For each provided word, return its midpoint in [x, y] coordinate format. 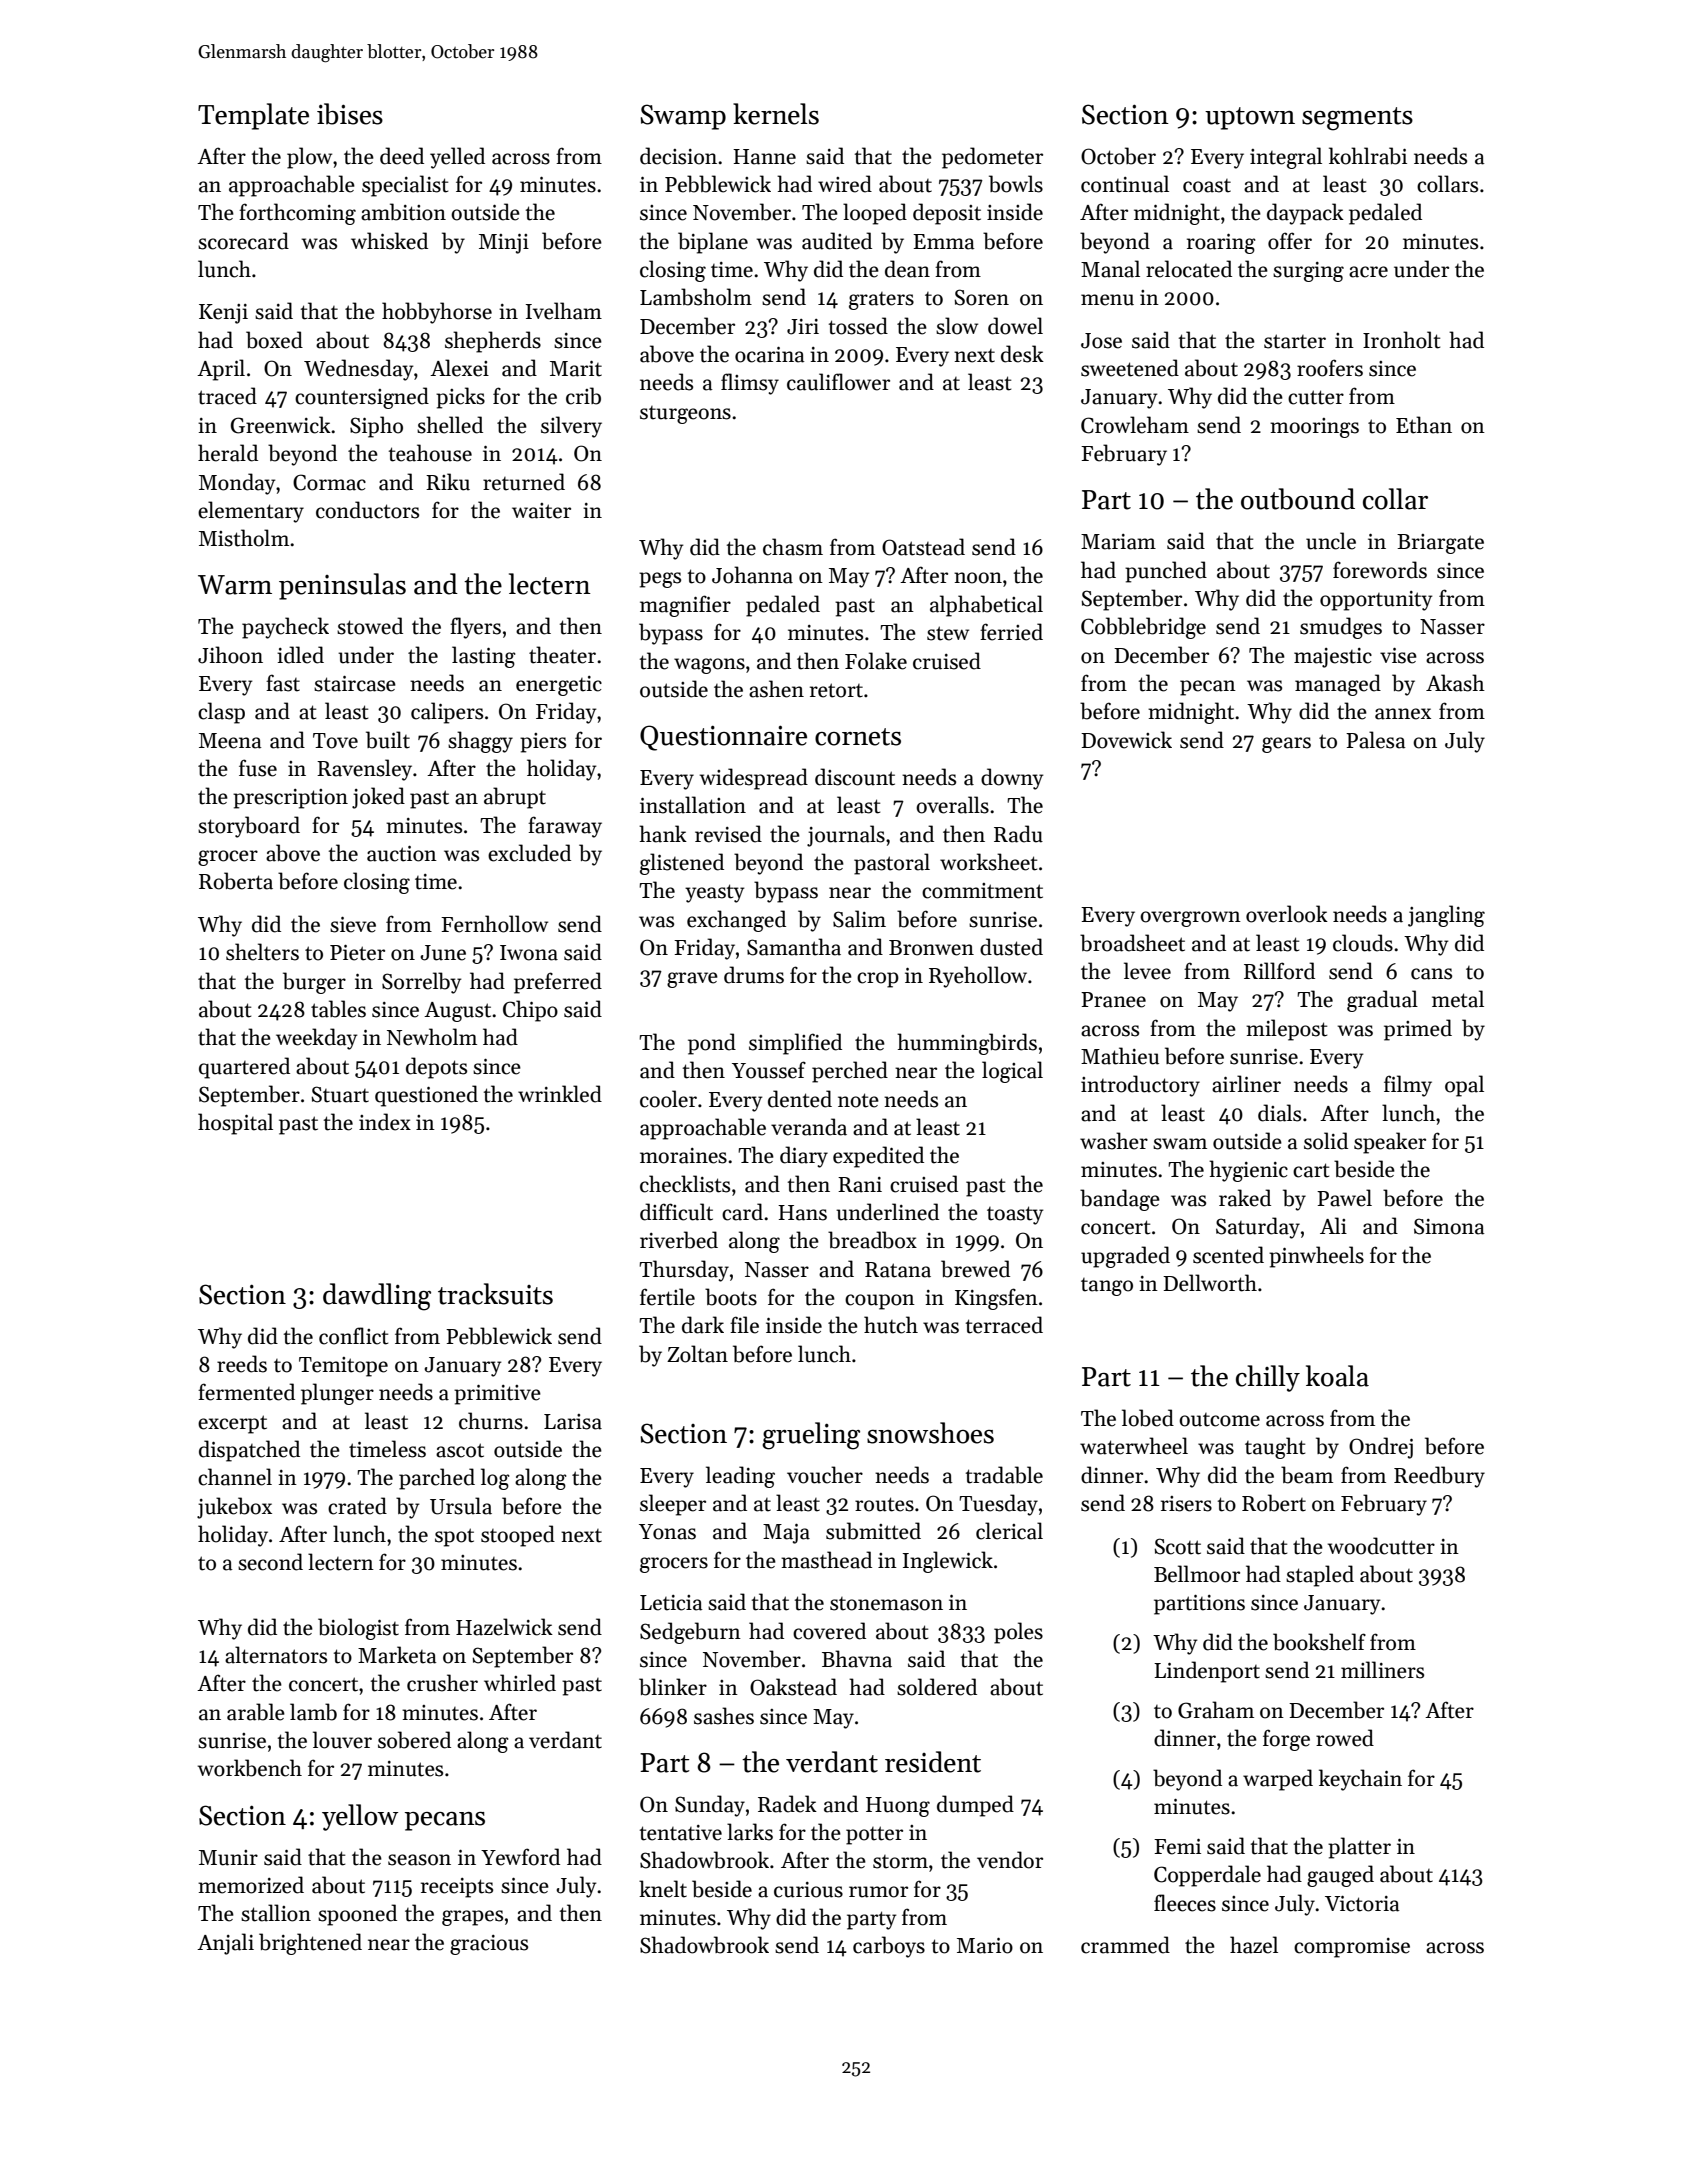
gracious [489, 1945]
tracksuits [495, 1294]
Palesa [1376, 740]
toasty [1015, 1215]
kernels [776, 114]
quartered [244, 1068]
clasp [221, 713]
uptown [1250, 118]
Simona [1449, 1226]
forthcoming [297, 214]
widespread [754, 779]
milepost [1286, 1030]
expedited [878, 1157]
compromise [1352, 1948]
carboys [889, 1947]
